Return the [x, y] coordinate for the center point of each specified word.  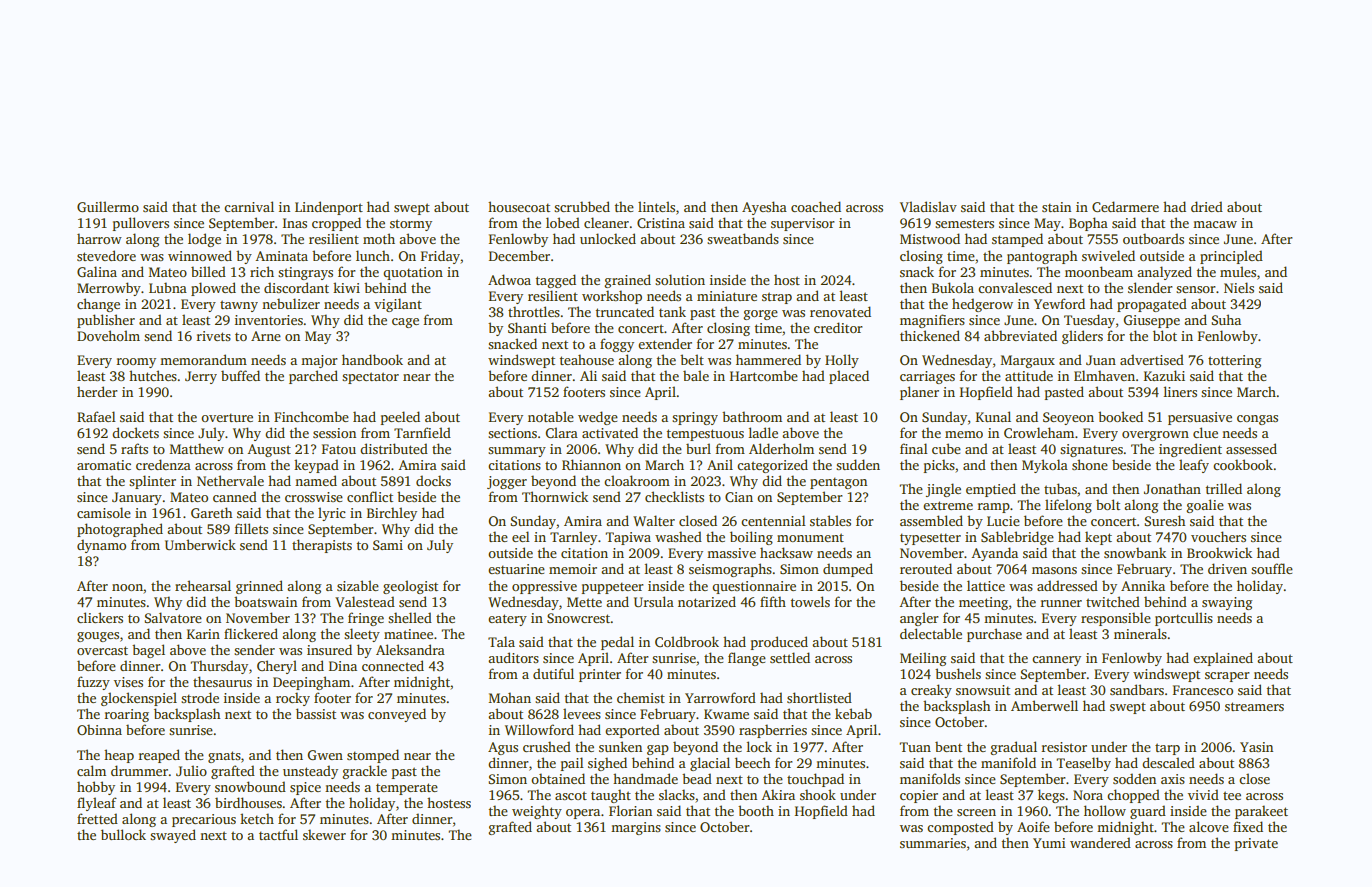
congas [1257, 420]
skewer [324, 834]
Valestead [365, 601]
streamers [1254, 706]
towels [810, 601]
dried [1207, 206]
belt [692, 359]
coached [816, 206]
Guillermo [108, 206]
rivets [213, 336]
